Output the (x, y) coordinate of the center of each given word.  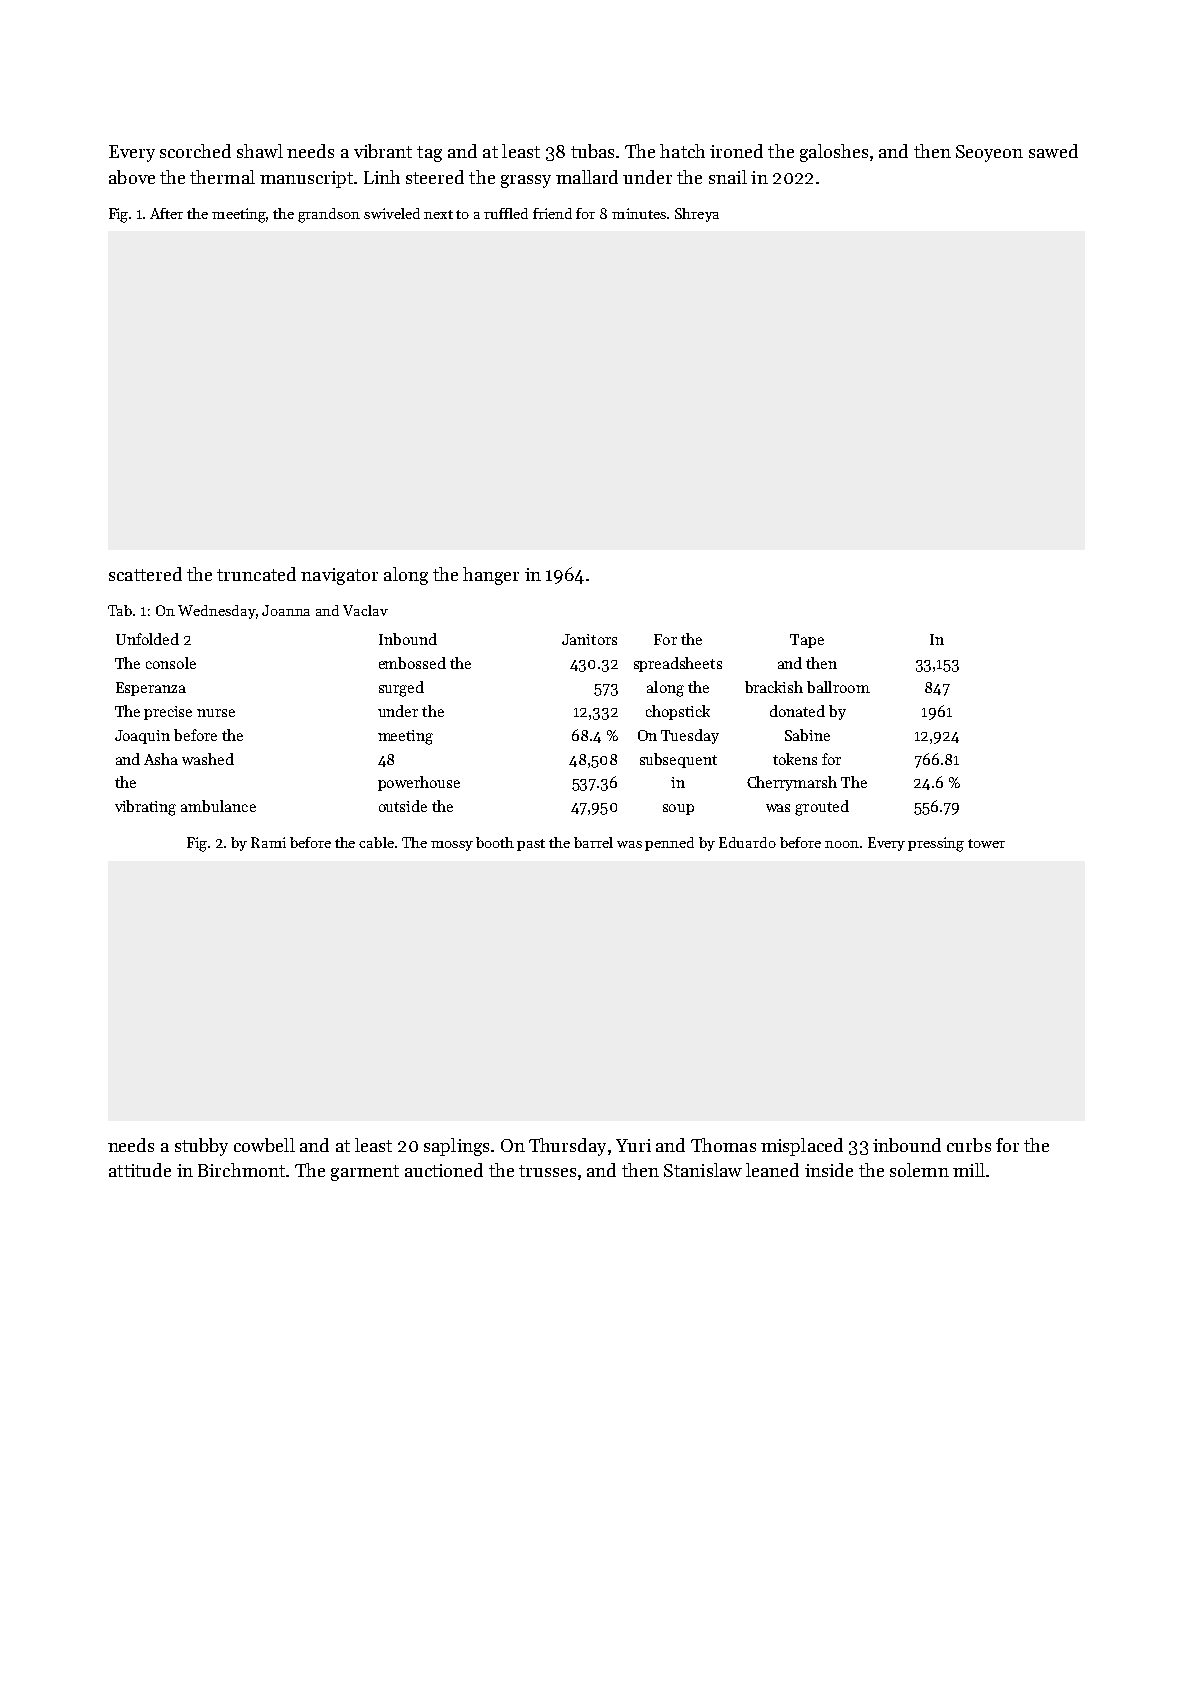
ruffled (506, 213)
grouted (822, 808)
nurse (216, 713)
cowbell (264, 1145)
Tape (807, 641)
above (132, 177)
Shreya (697, 215)
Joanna (286, 610)
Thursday (567, 1147)
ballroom (838, 687)
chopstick (678, 712)
